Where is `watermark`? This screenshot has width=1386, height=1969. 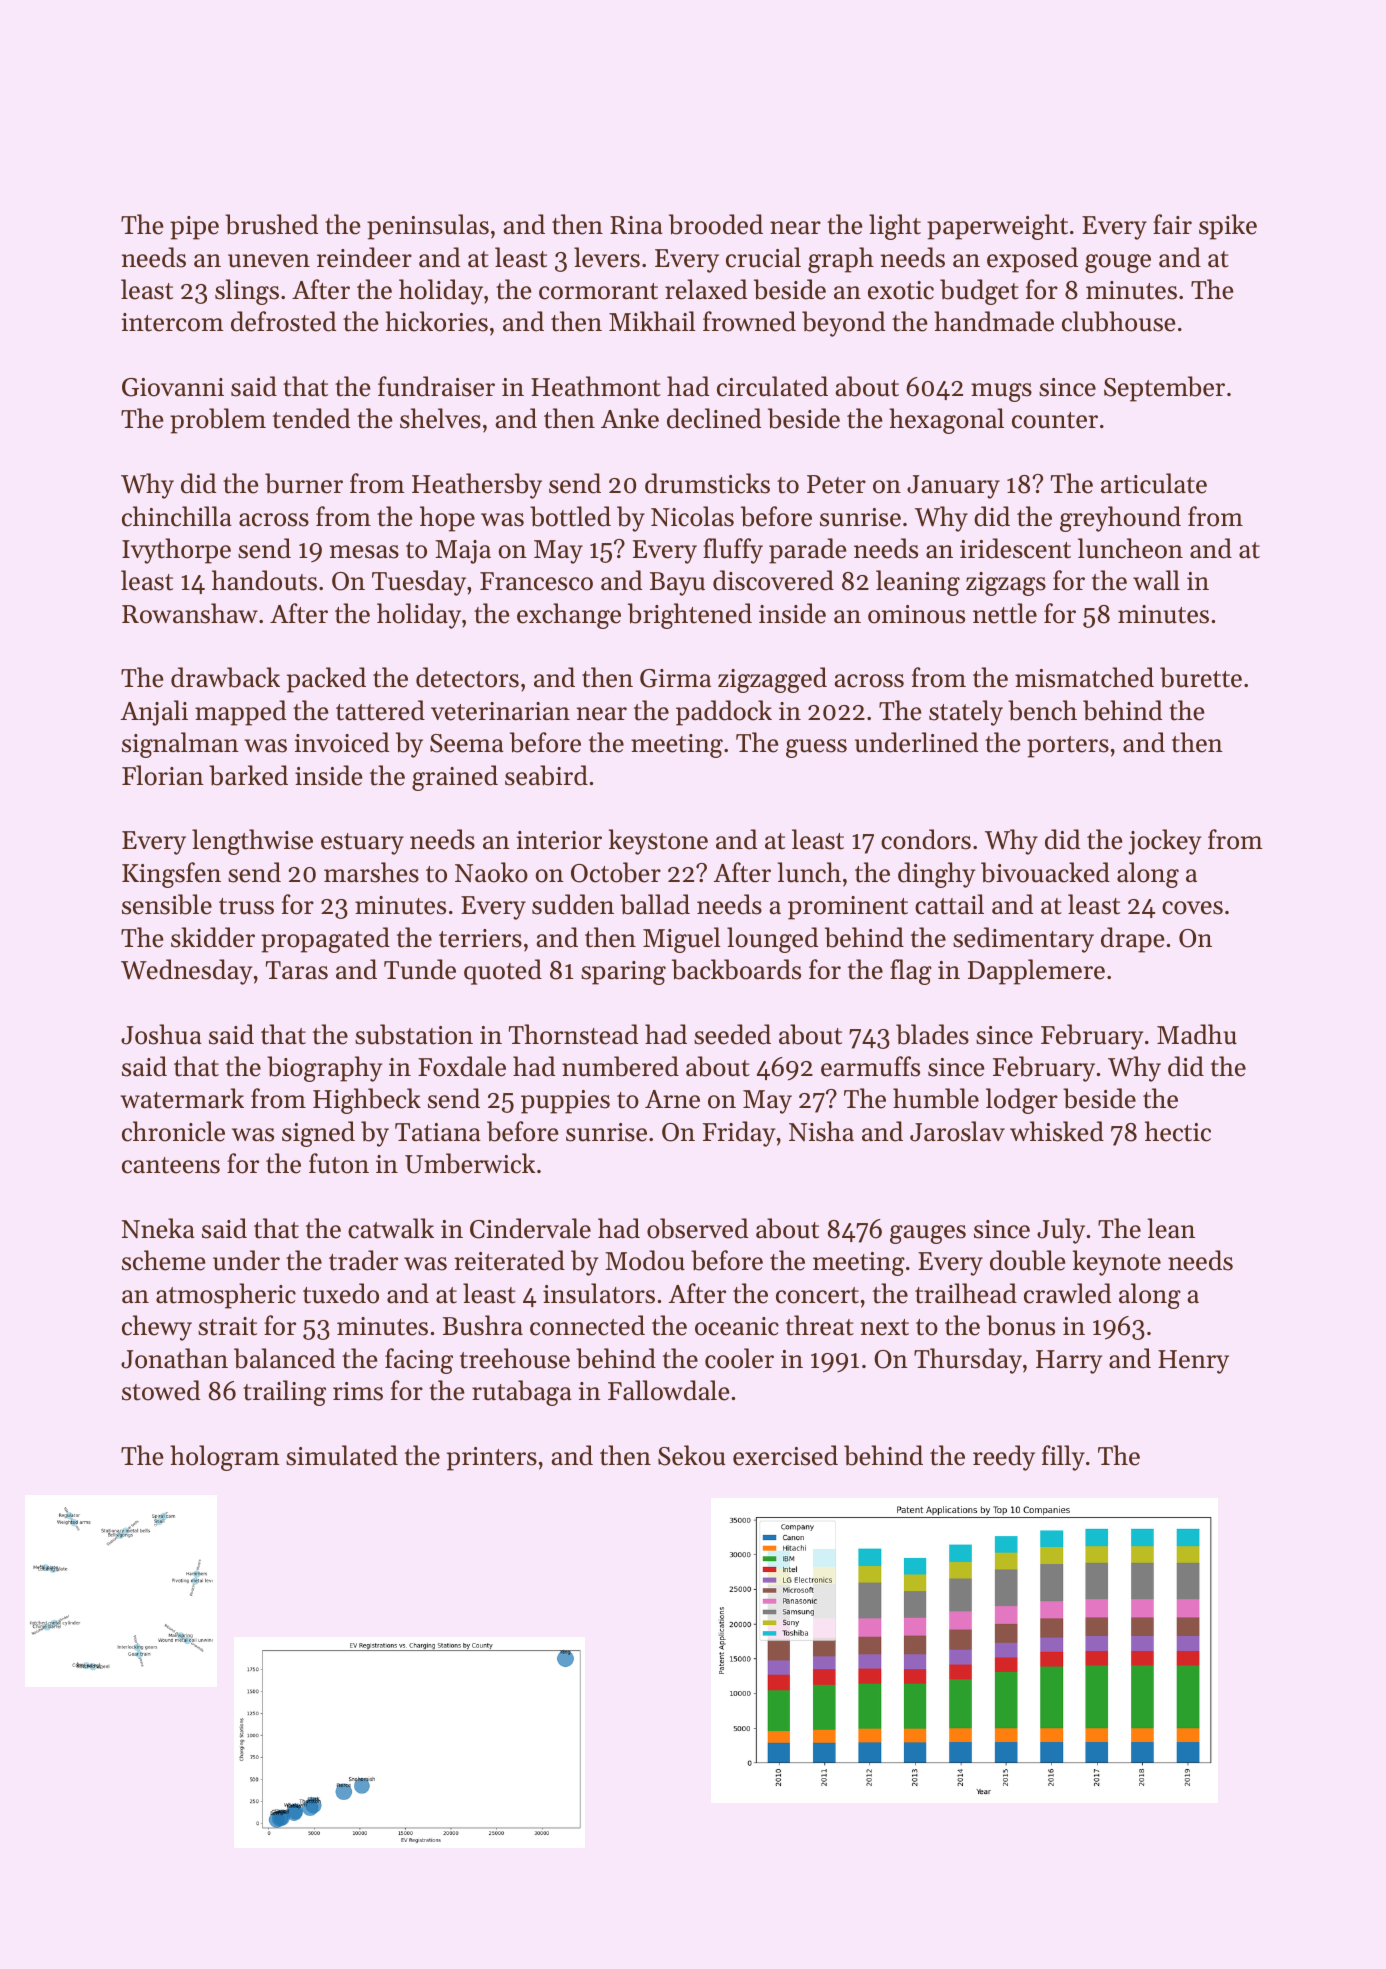
watermark is located at coordinates (182, 1098).
